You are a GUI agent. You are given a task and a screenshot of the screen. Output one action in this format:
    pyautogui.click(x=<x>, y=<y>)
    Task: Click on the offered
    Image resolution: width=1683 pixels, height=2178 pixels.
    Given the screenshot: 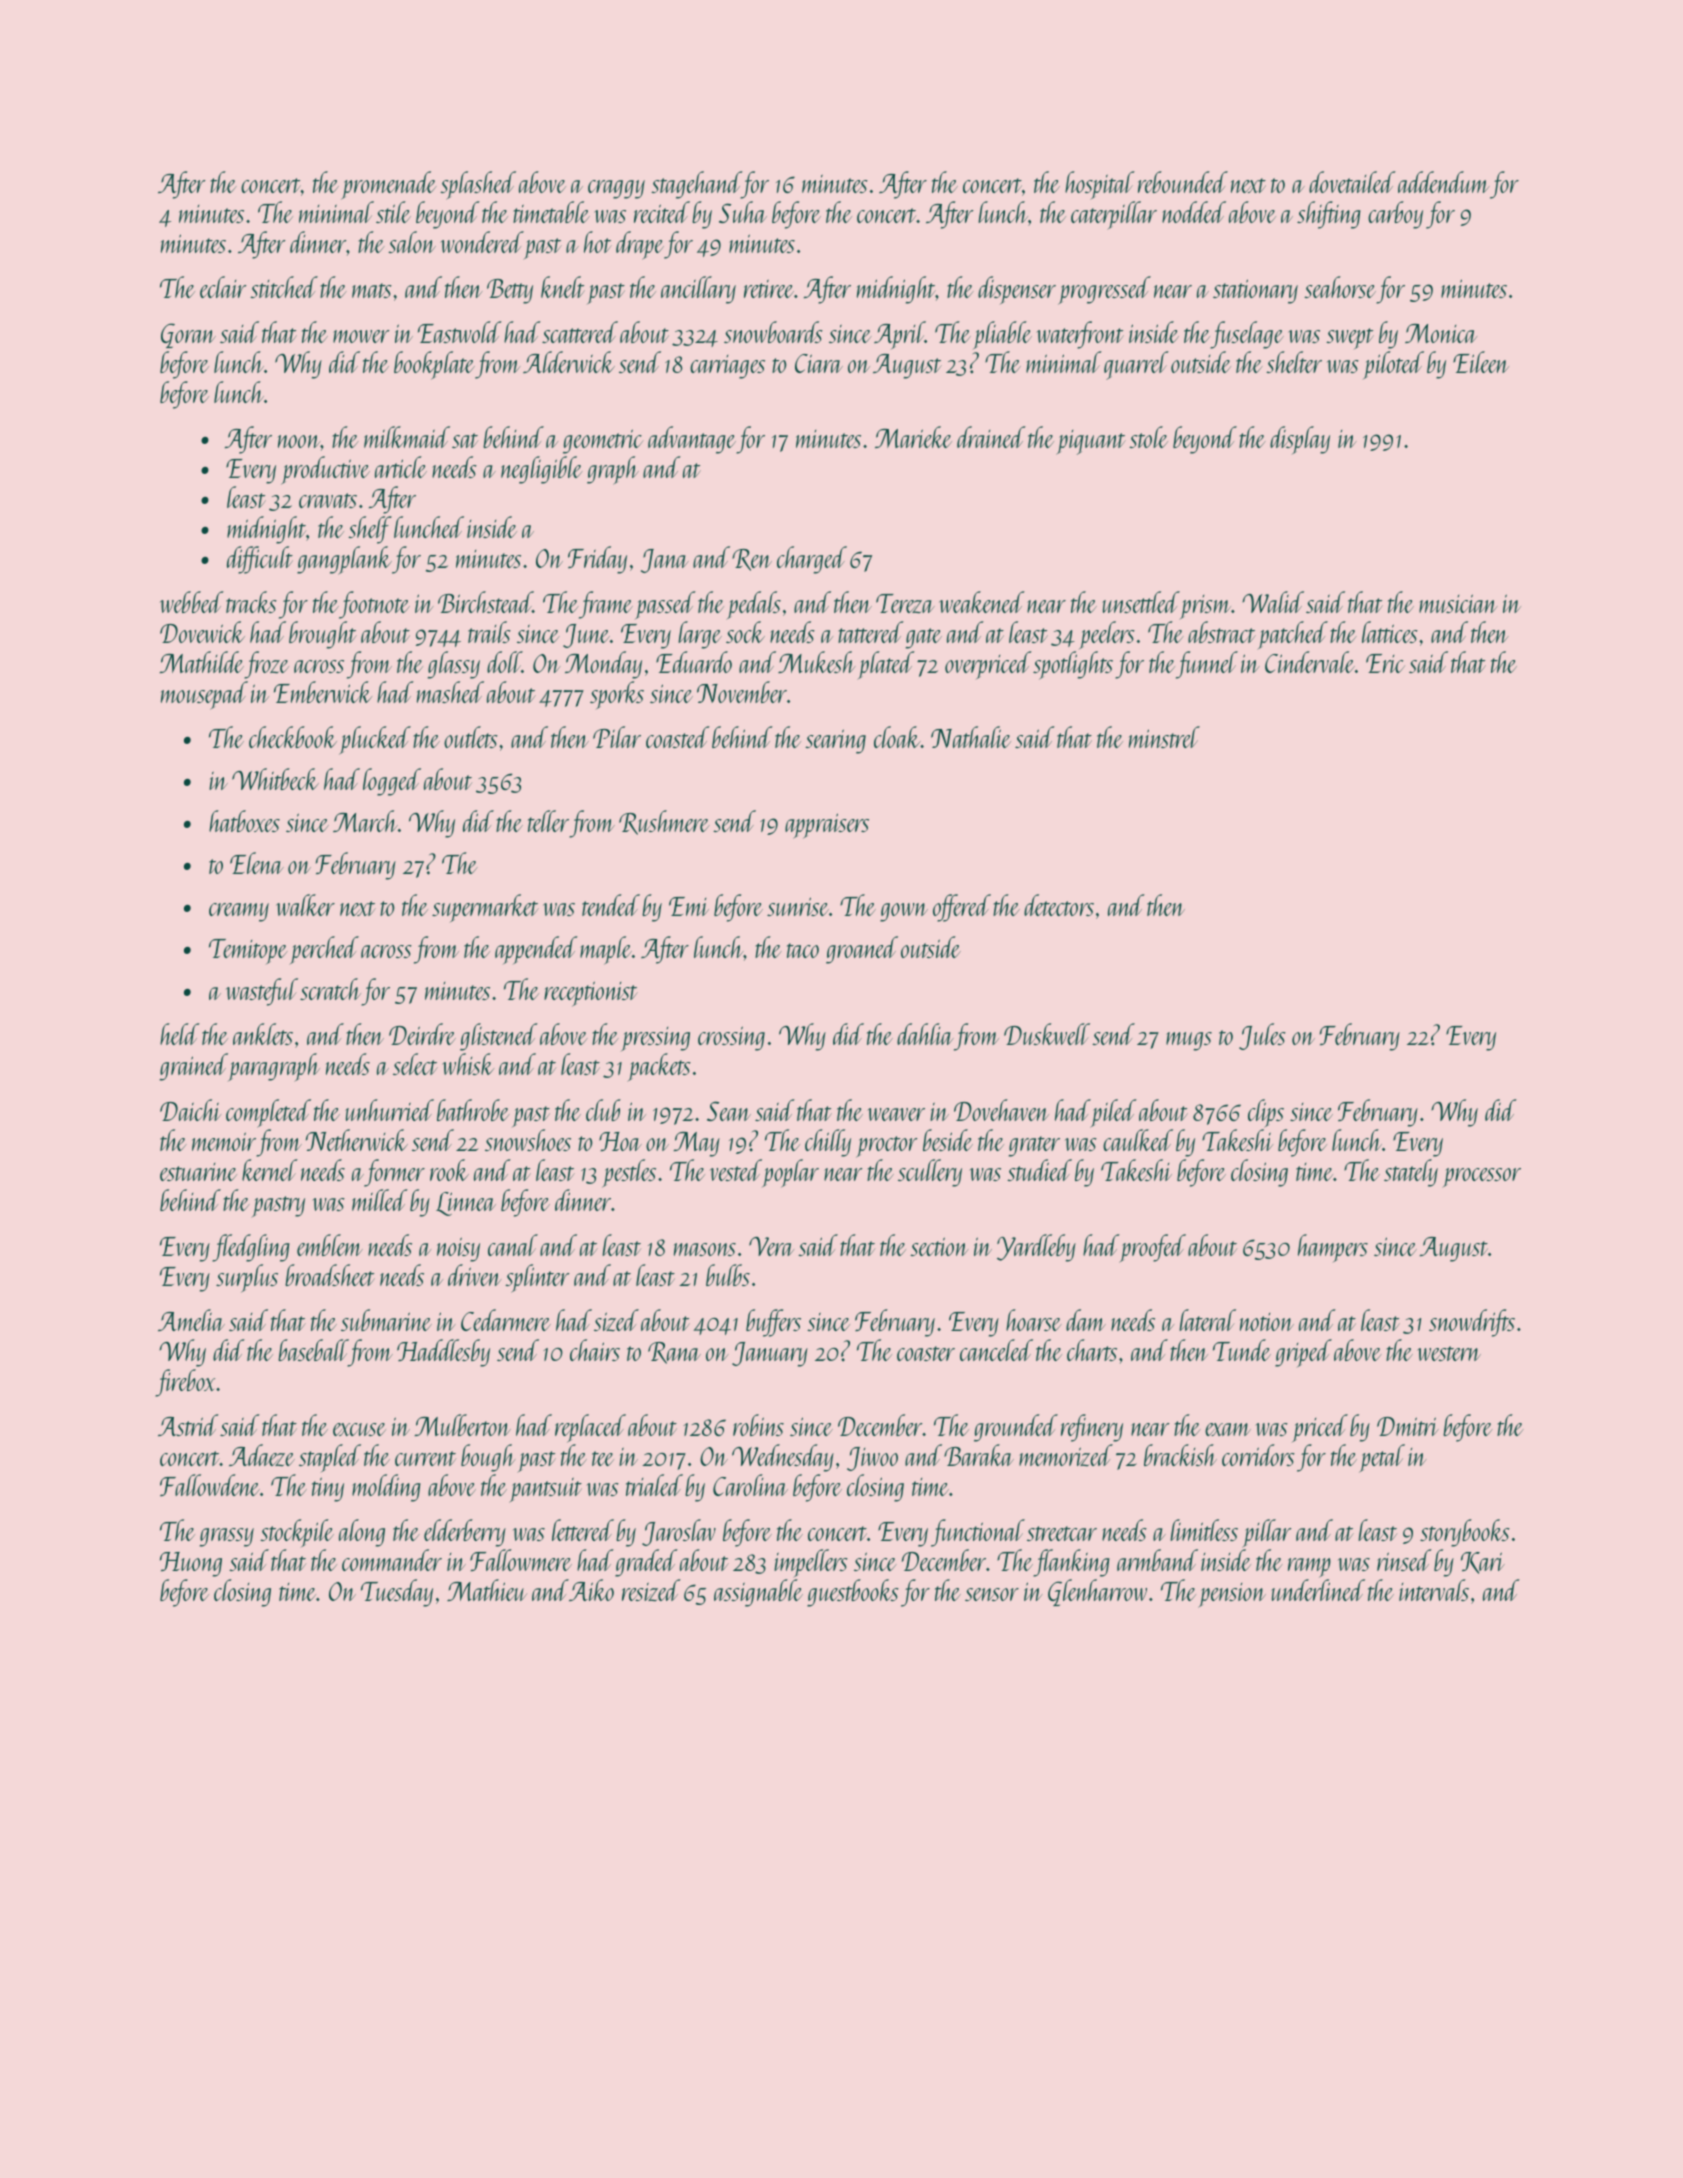 What is the action you would take?
    pyautogui.click(x=962, y=908)
